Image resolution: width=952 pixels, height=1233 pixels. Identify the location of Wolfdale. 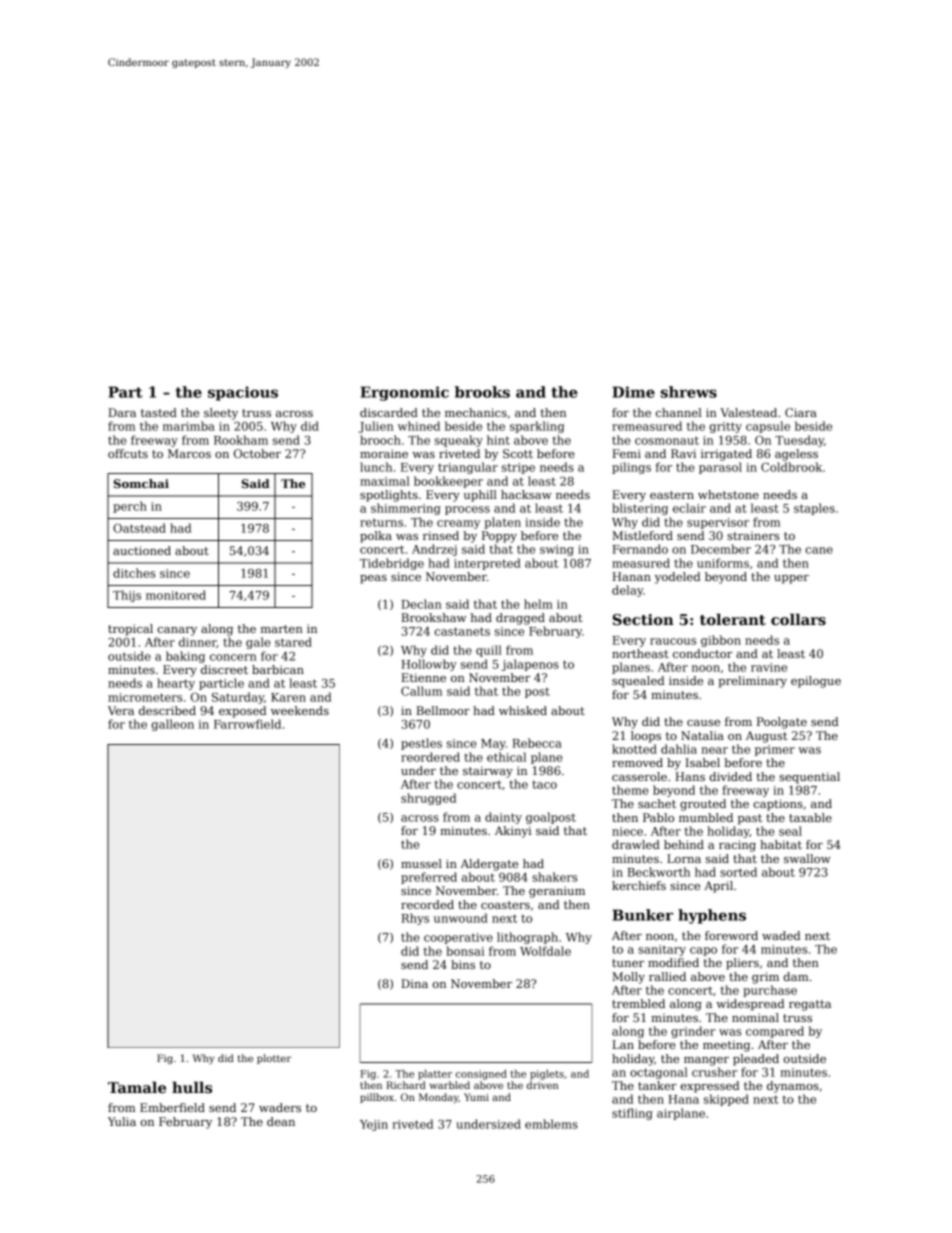
(545, 951).
